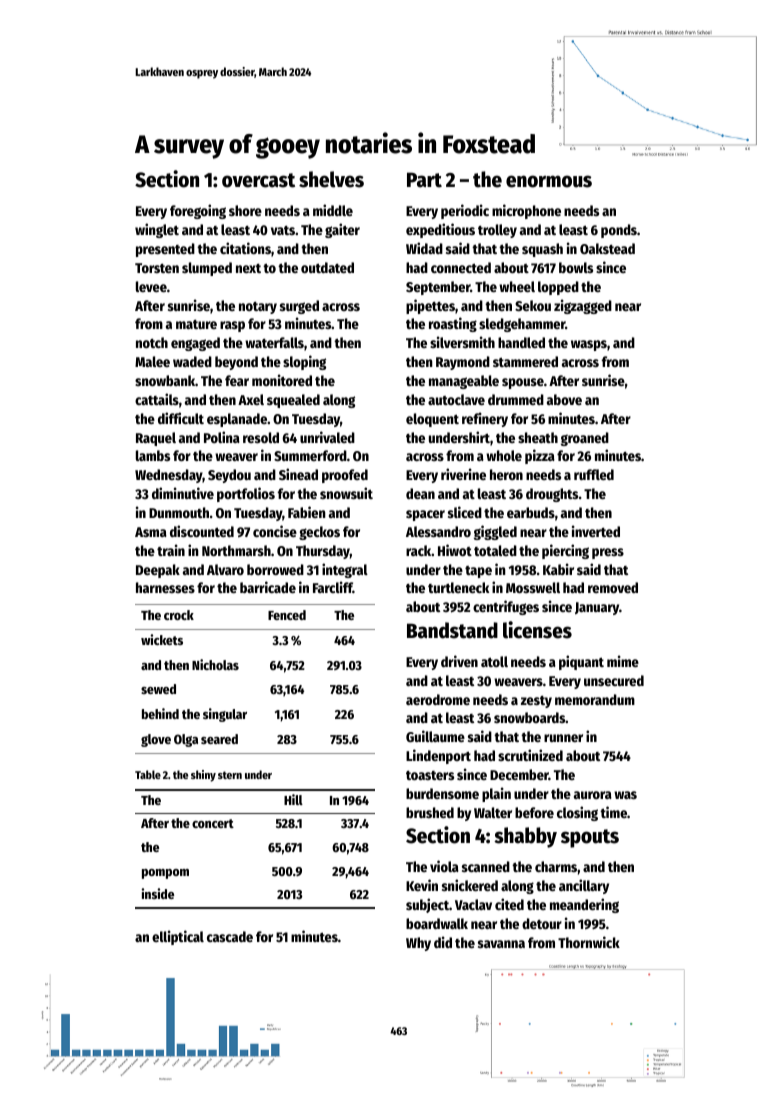  Describe the element at coordinates (594, 474) in the screenshot. I see `ruffled` at that location.
